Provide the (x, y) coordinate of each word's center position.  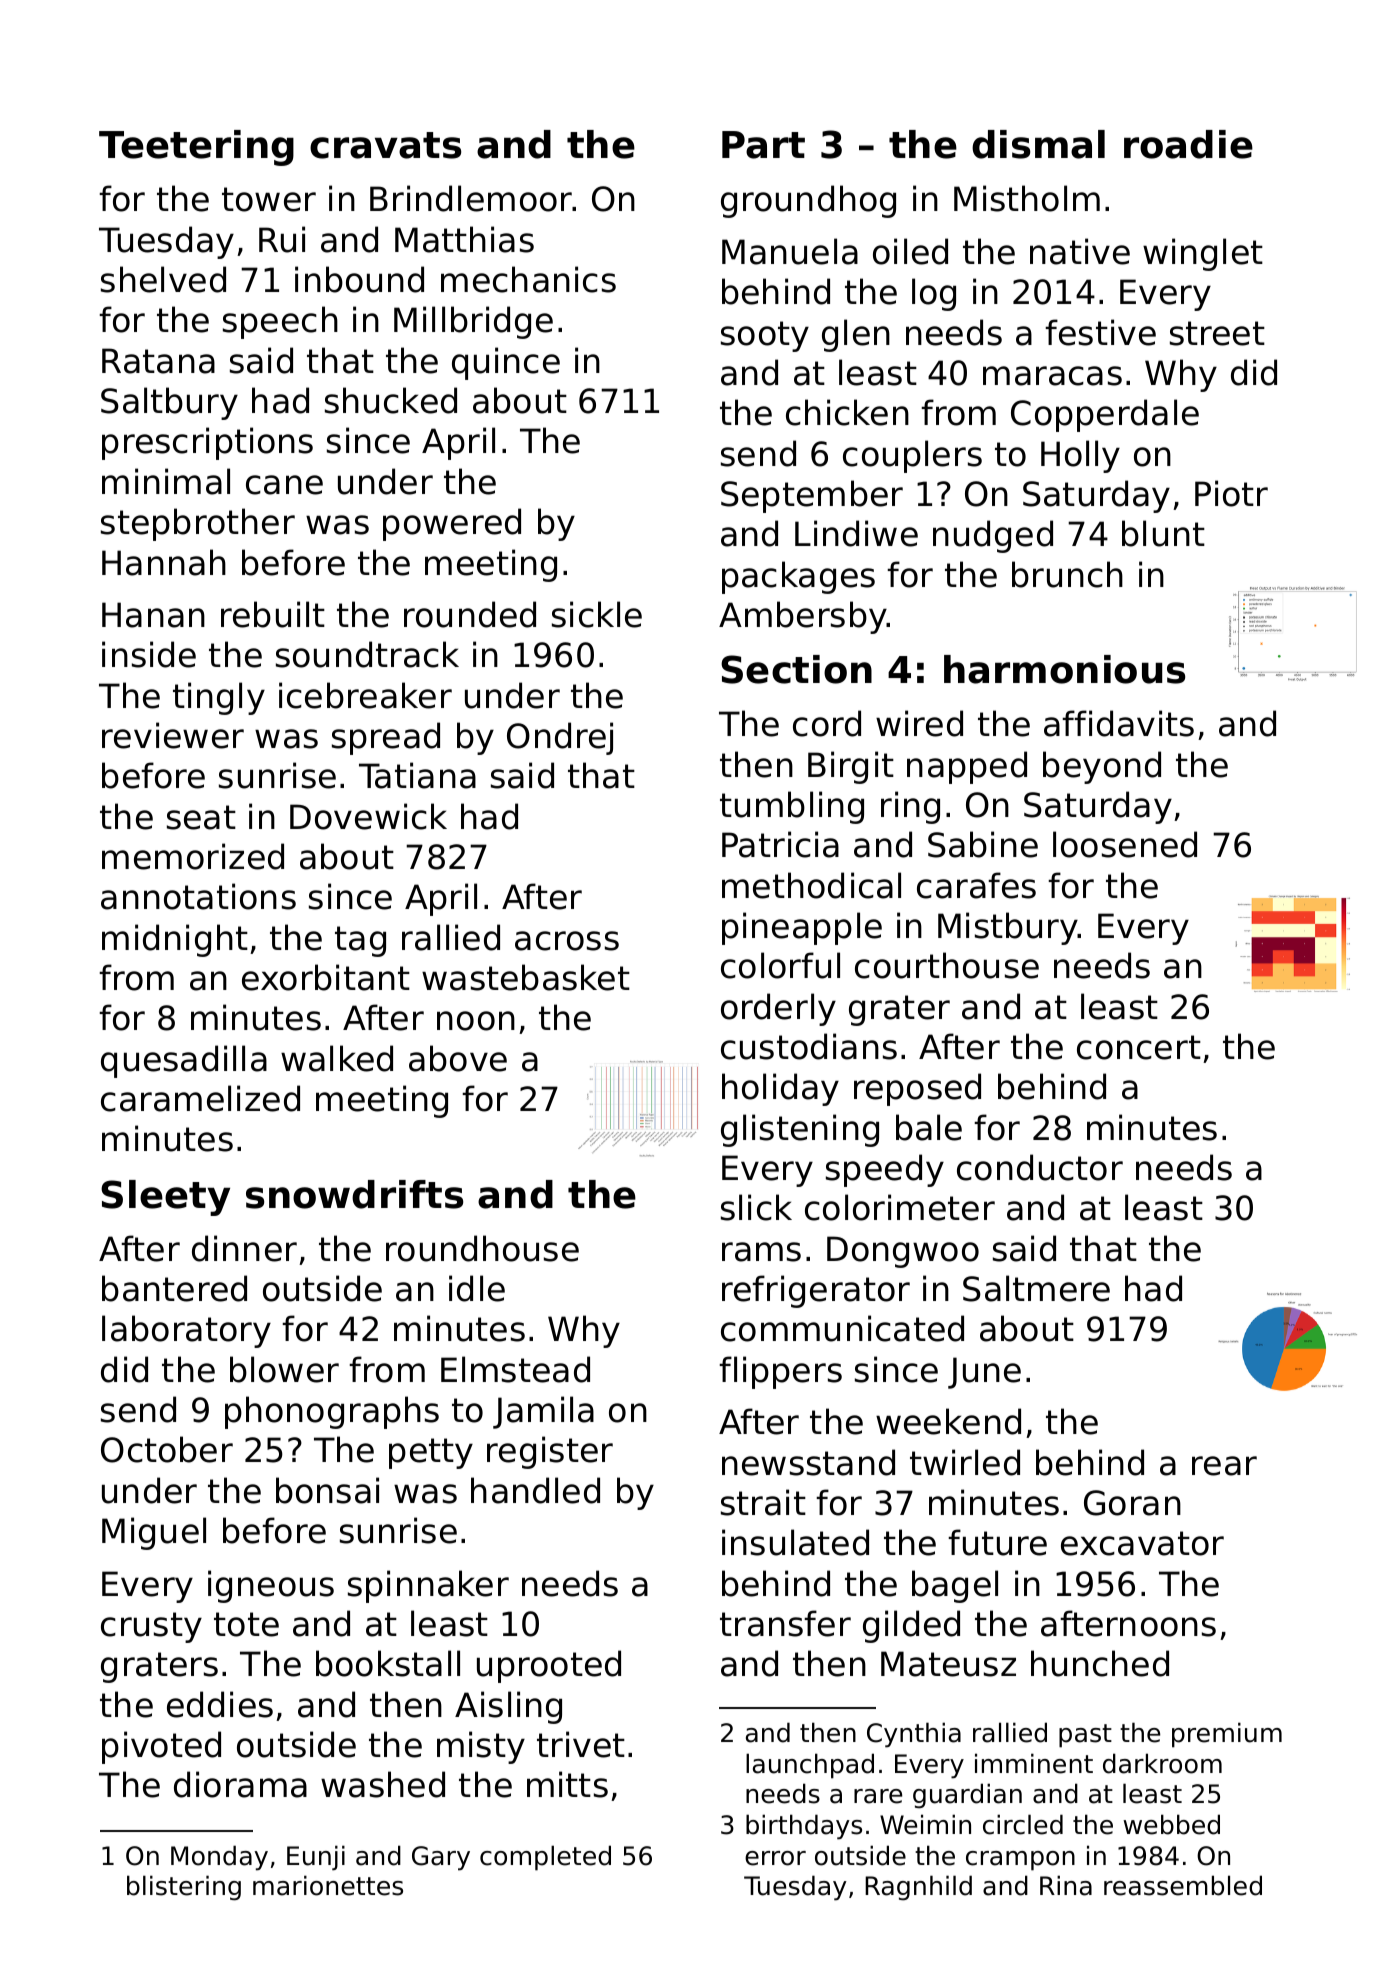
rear (1224, 1466)
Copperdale (1105, 415)
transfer (785, 1623)
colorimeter (900, 1207)
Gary (441, 1858)
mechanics (528, 279)
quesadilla (184, 1061)
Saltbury (169, 403)
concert (1139, 1047)
